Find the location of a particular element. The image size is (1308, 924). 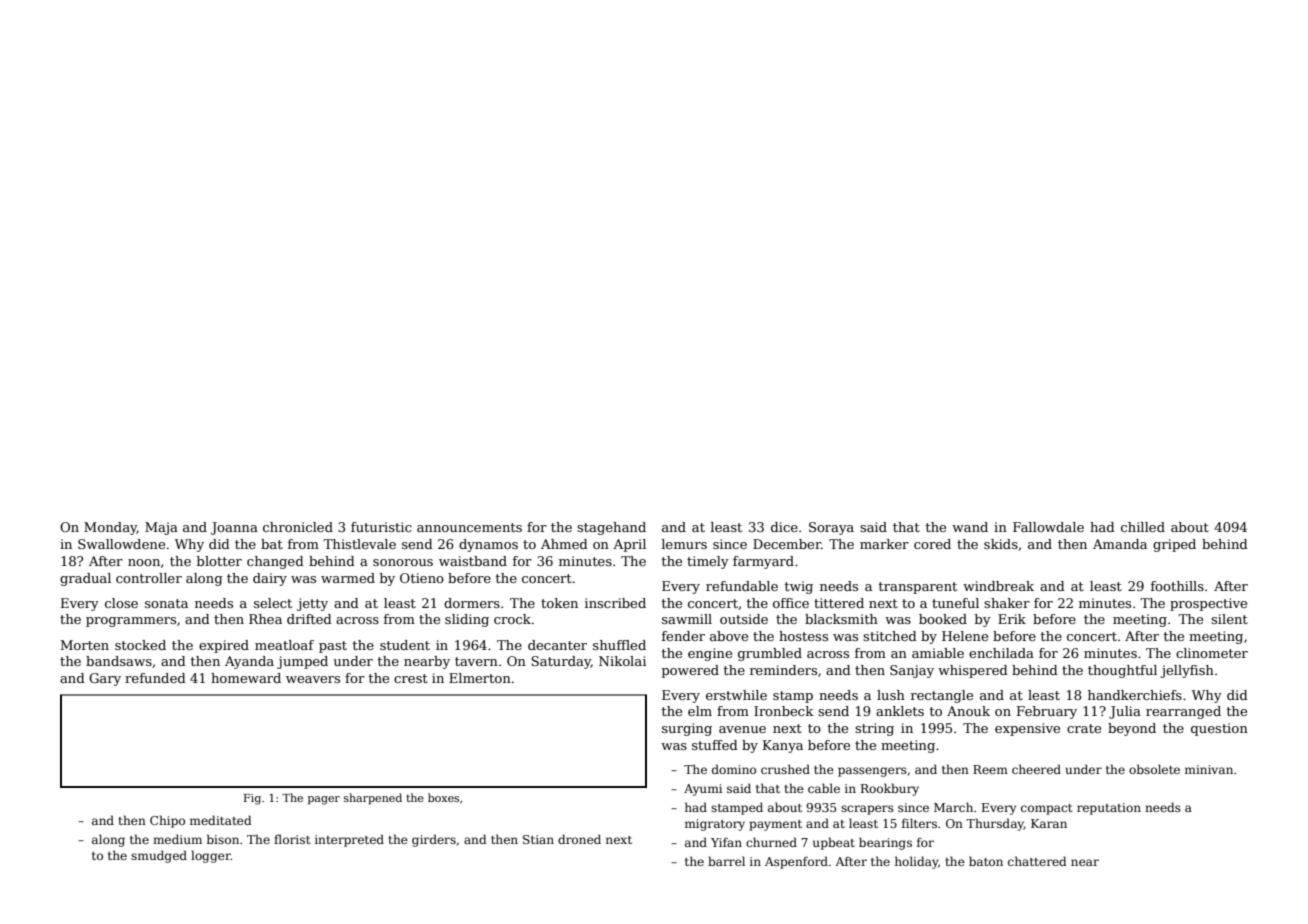

stuffed is located at coordinates (715, 745).
